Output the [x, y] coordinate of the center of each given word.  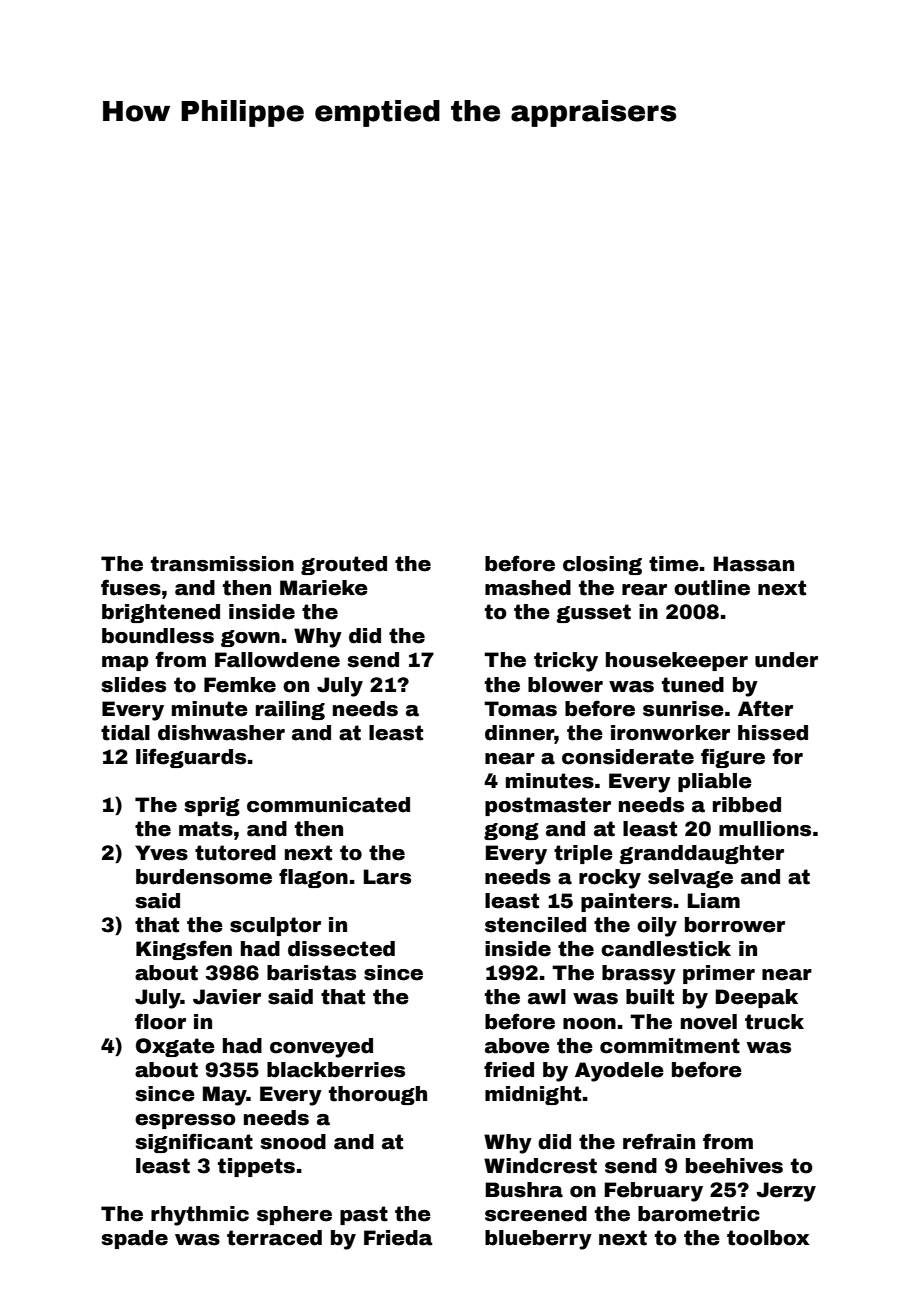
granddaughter [701, 854]
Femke [240, 685]
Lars [387, 877]
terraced [274, 1238]
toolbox [768, 1238]
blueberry [538, 1240]
